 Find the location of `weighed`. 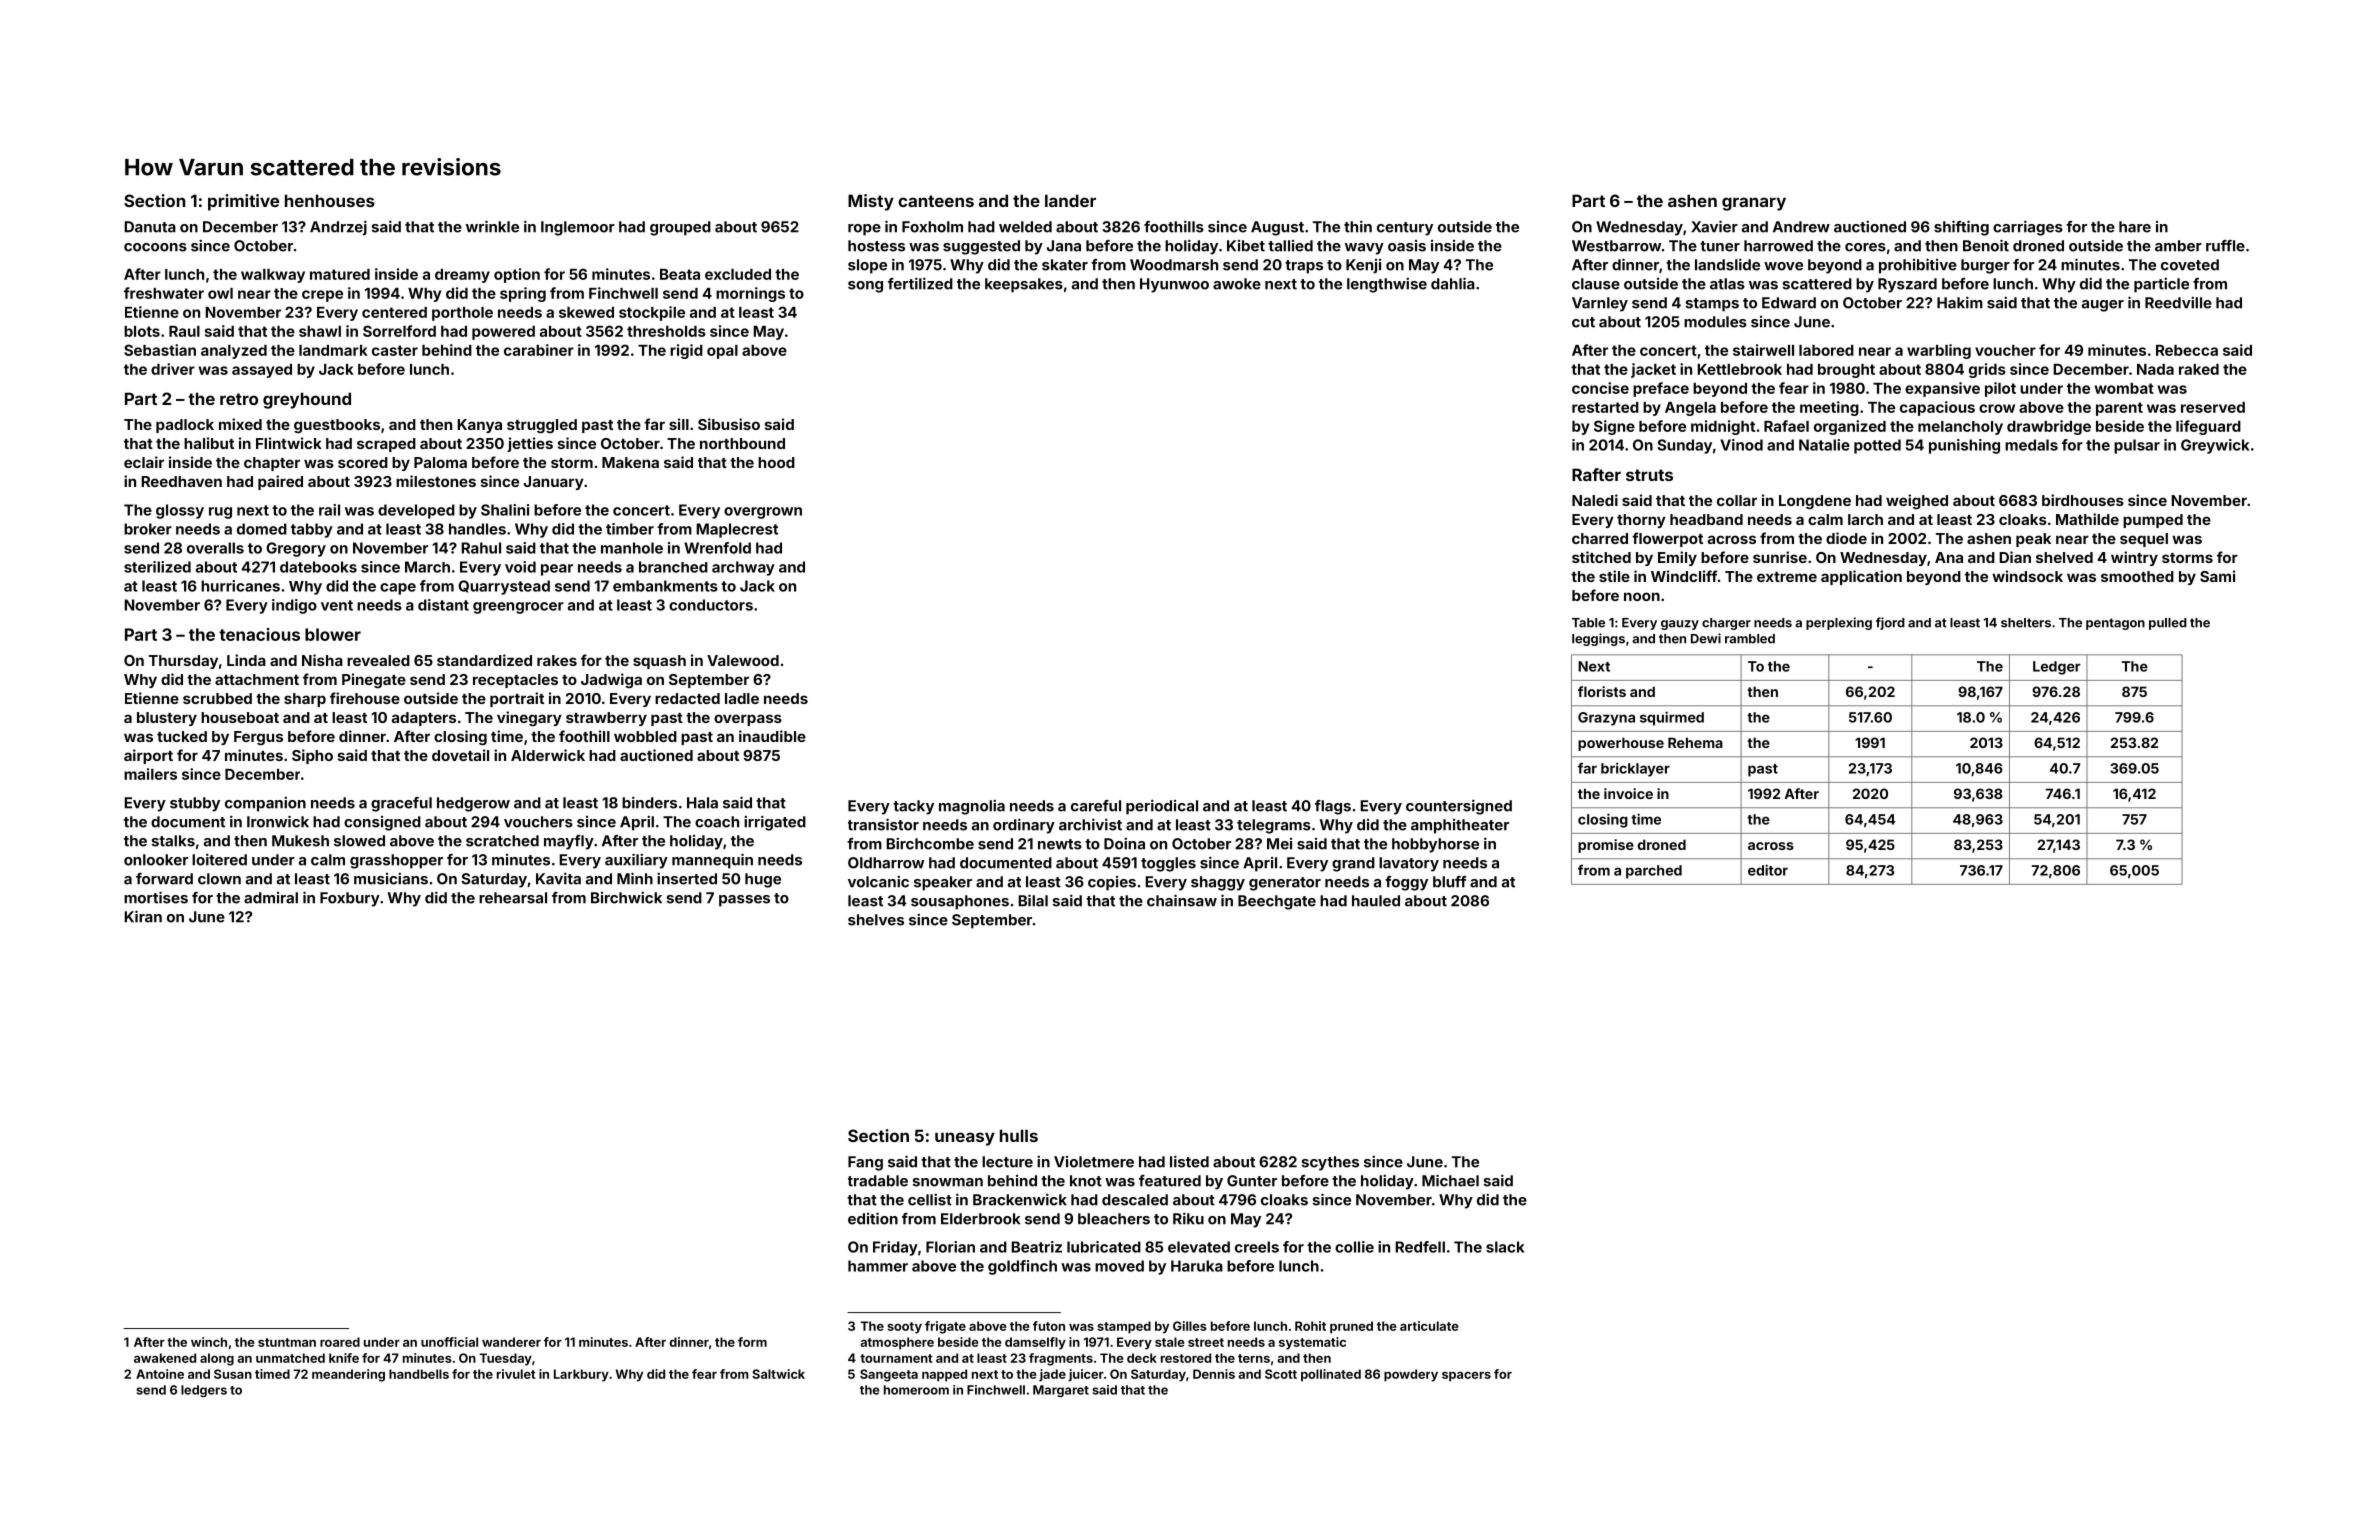

weighed is located at coordinates (1917, 501).
